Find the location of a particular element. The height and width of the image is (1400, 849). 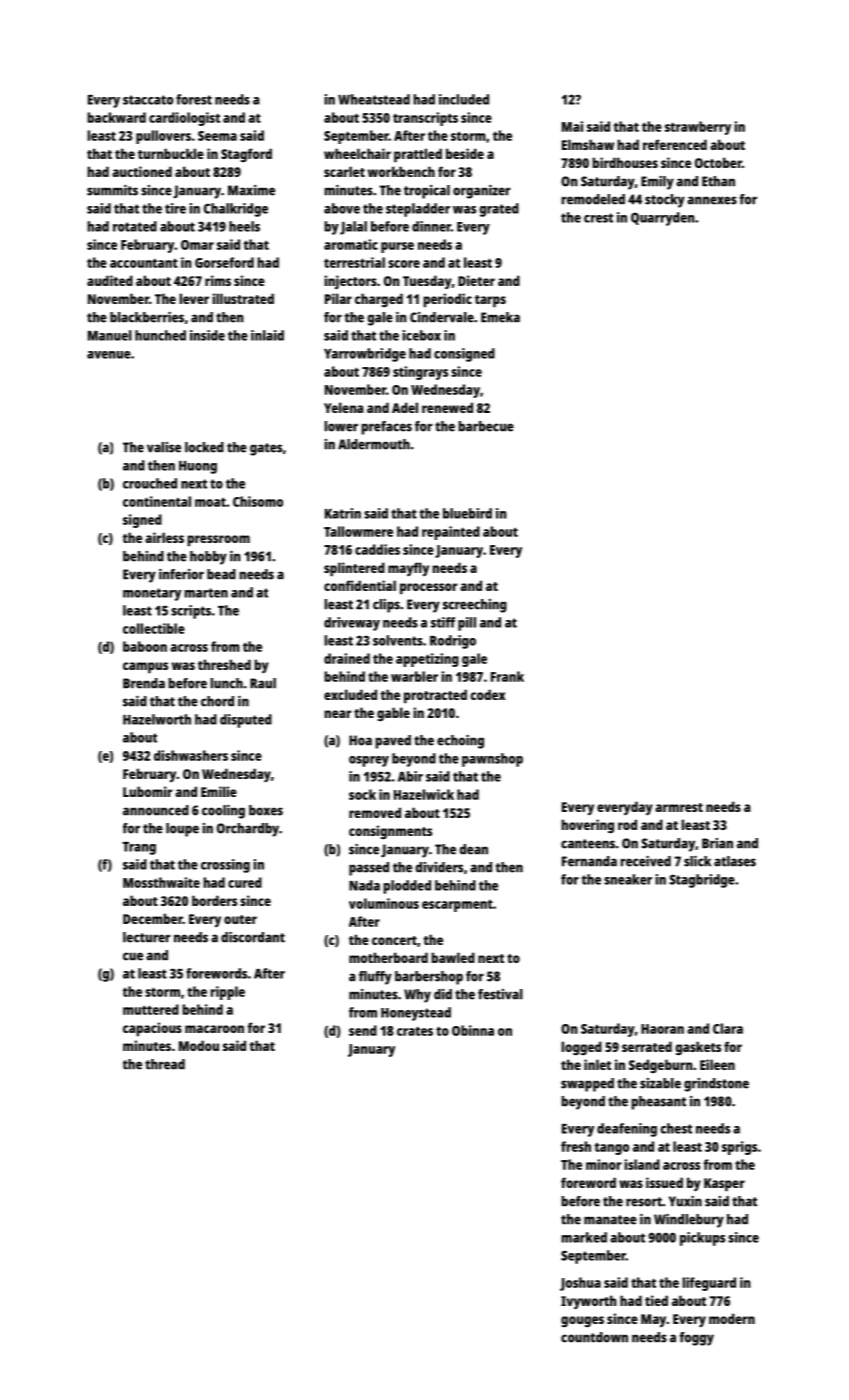

fresh is located at coordinates (576, 1146).
